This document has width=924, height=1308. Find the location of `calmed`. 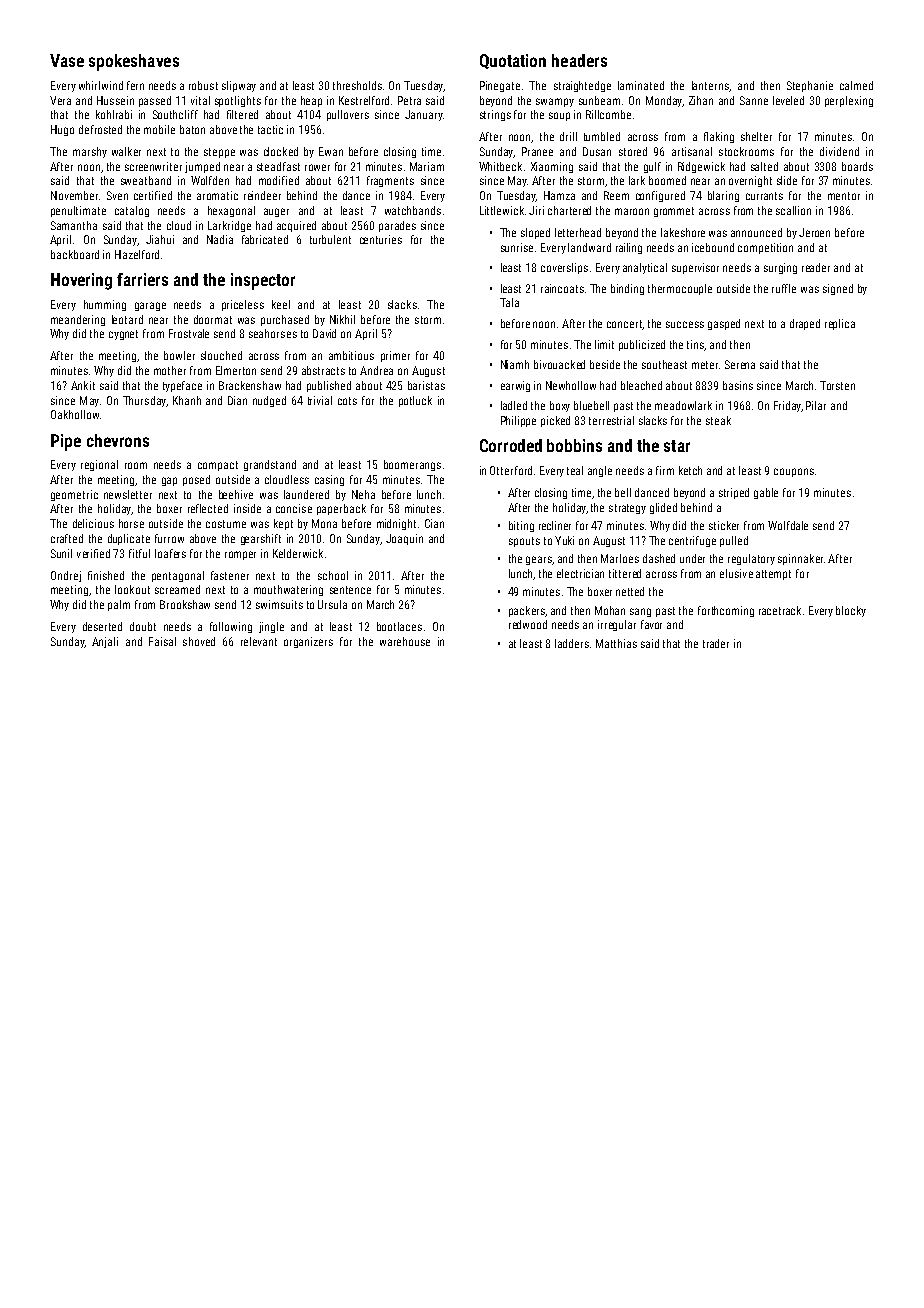

calmed is located at coordinates (856, 85).
